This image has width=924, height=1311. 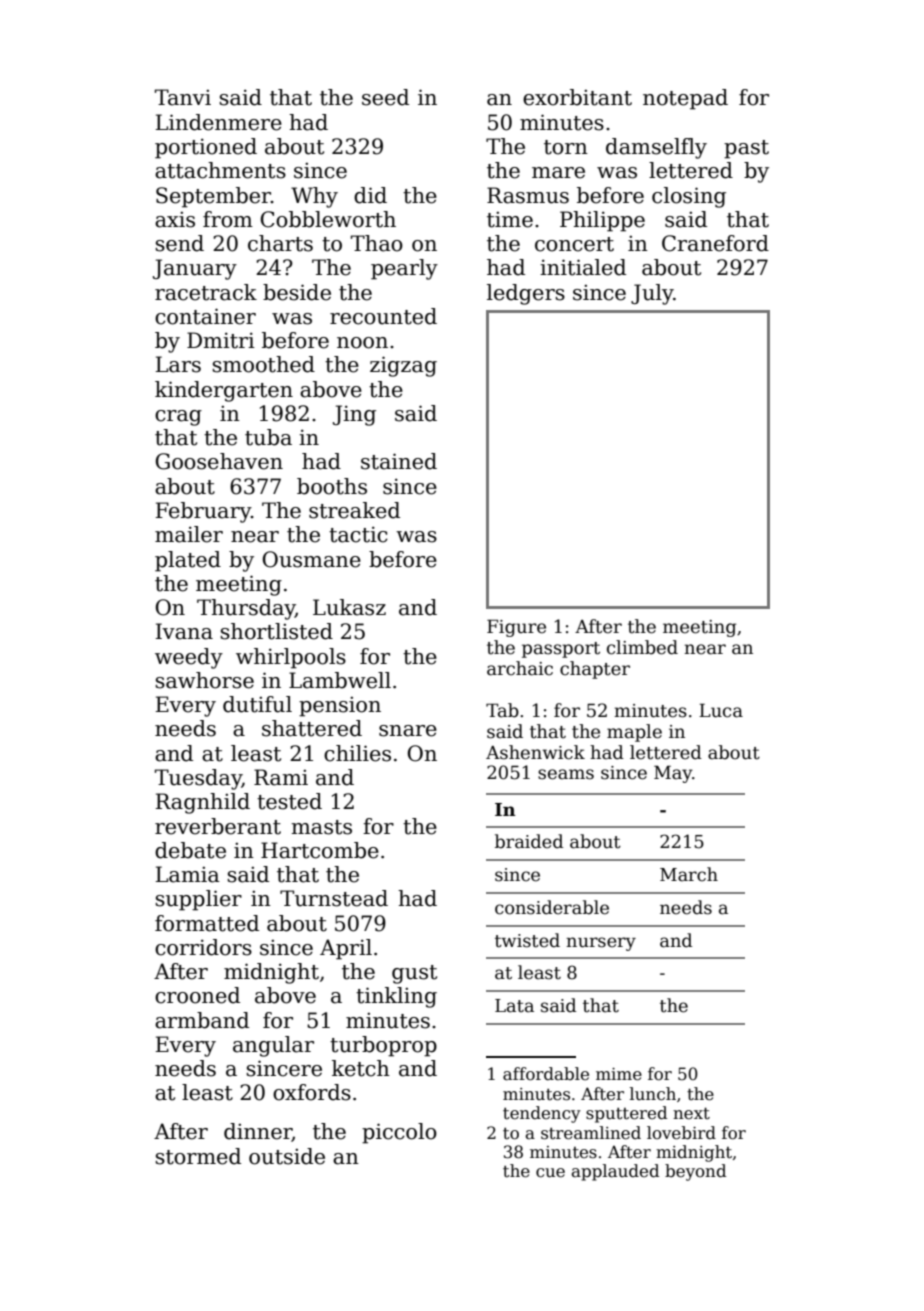 What do you see at coordinates (642, 647) in the image?
I see `climbed` at bounding box center [642, 647].
